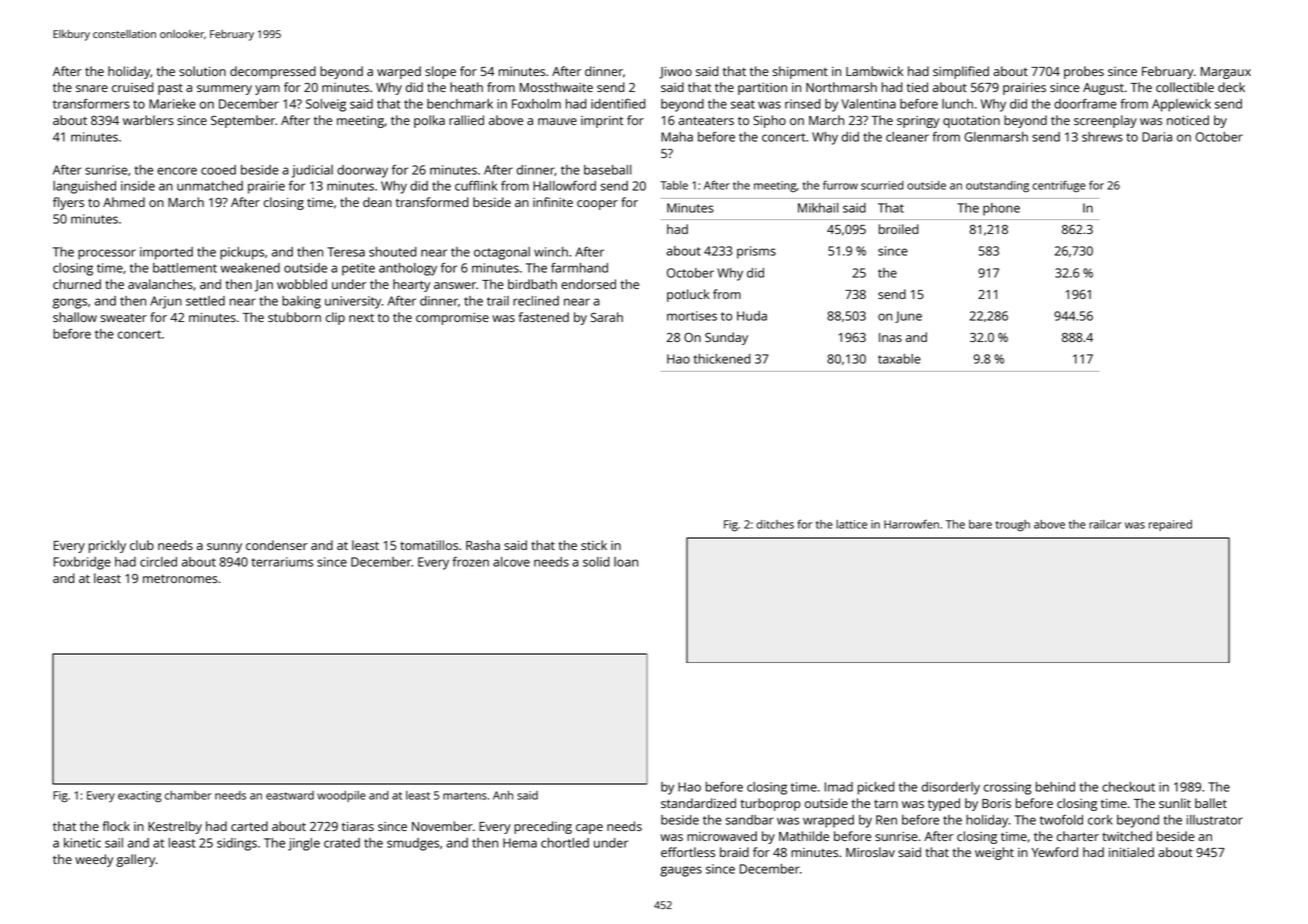 The image size is (1308, 924). What do you see at coordinates (839, 787) in the document?
I see `Imad` at bounding box center [839, 787].
